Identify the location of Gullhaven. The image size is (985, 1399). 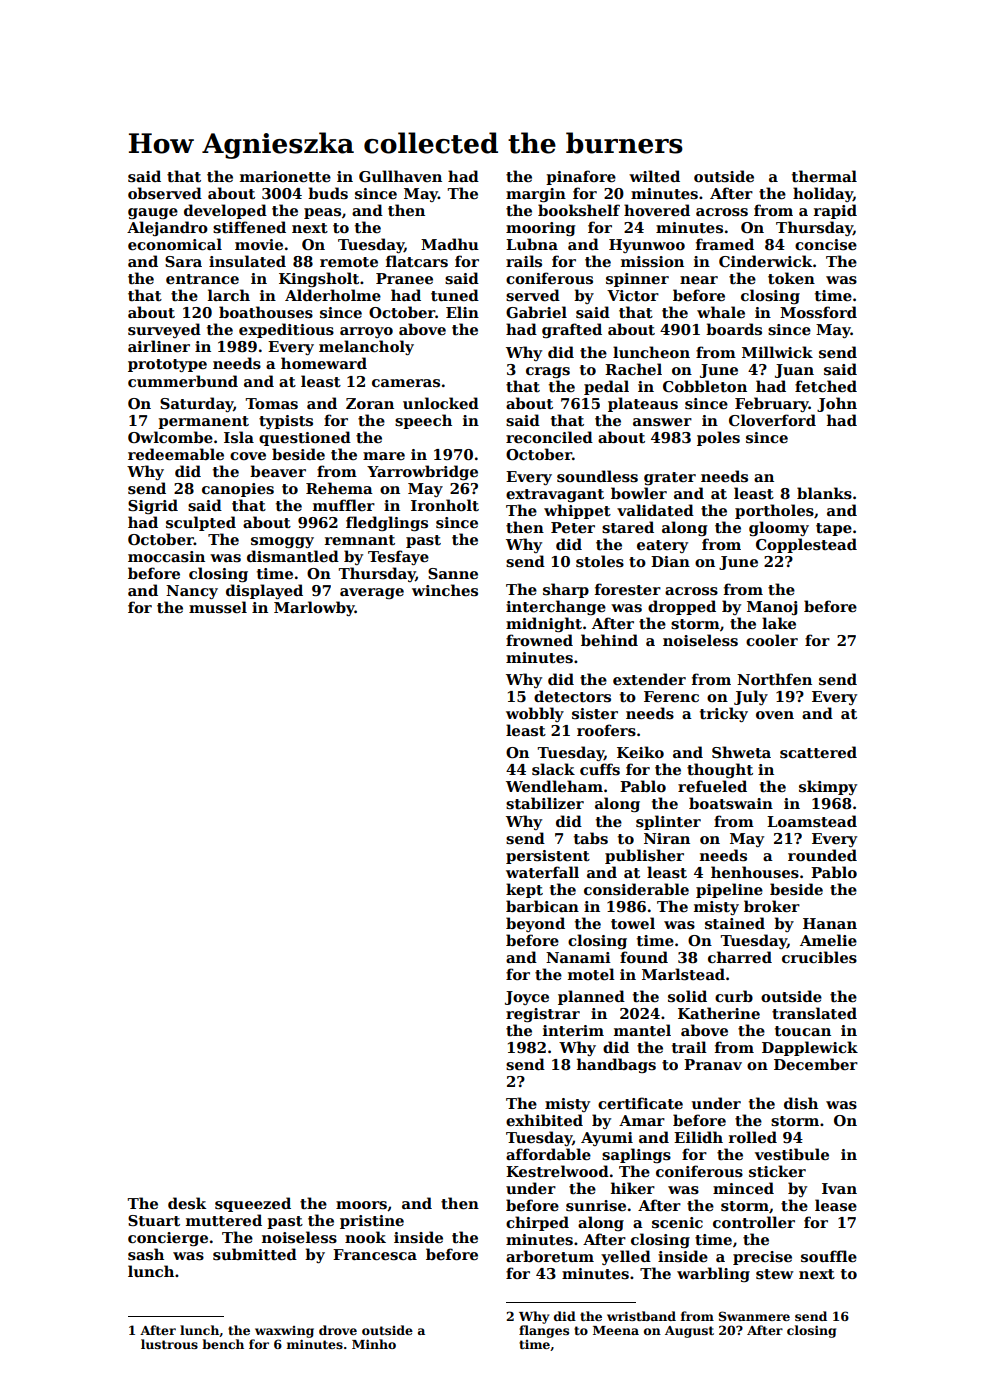
(400, 176).
